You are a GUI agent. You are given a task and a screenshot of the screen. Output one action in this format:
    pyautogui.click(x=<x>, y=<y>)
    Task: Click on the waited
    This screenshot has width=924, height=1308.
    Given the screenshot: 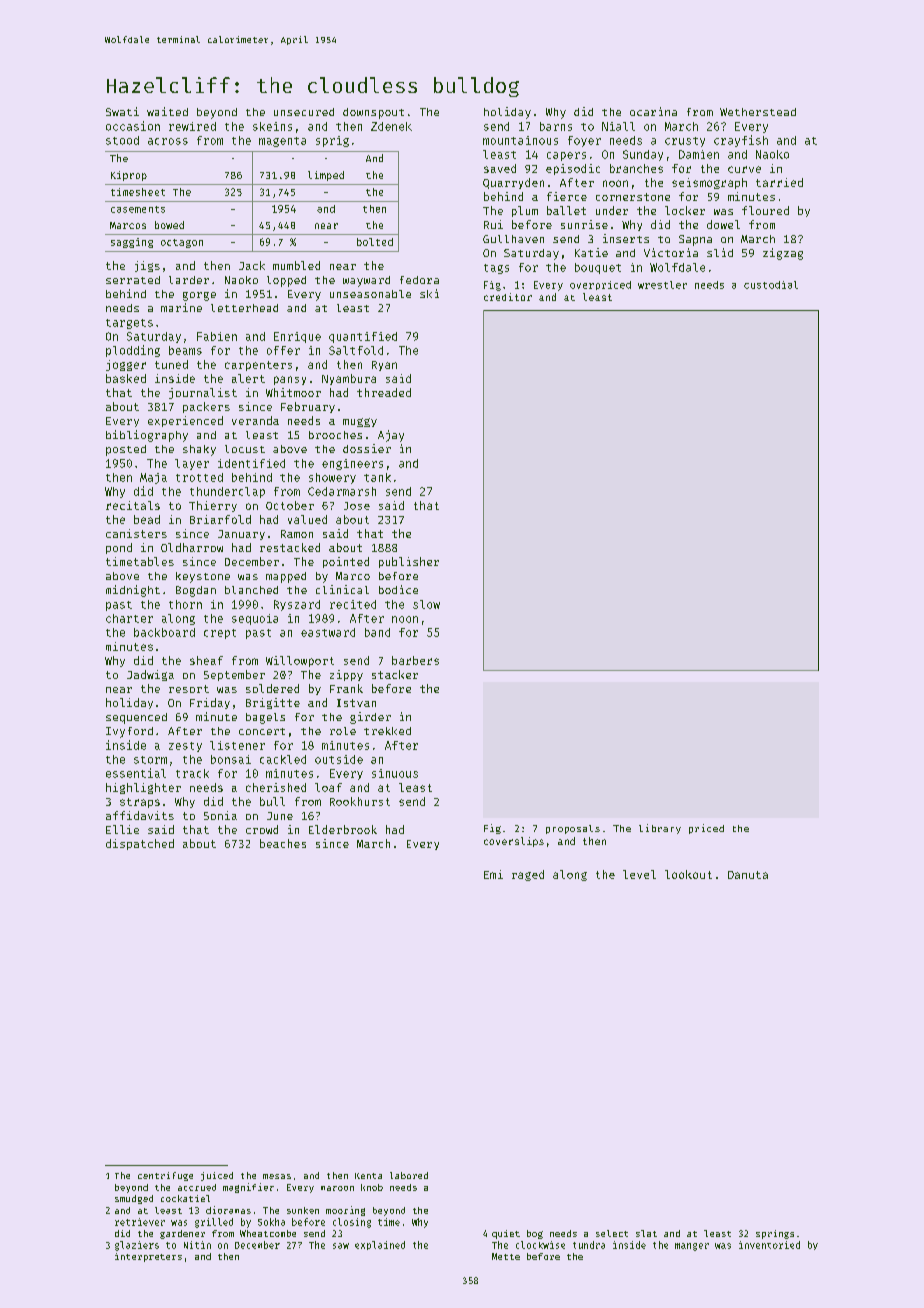 What is the action you would take?
    pyautogui.click(x=167, y=111)
